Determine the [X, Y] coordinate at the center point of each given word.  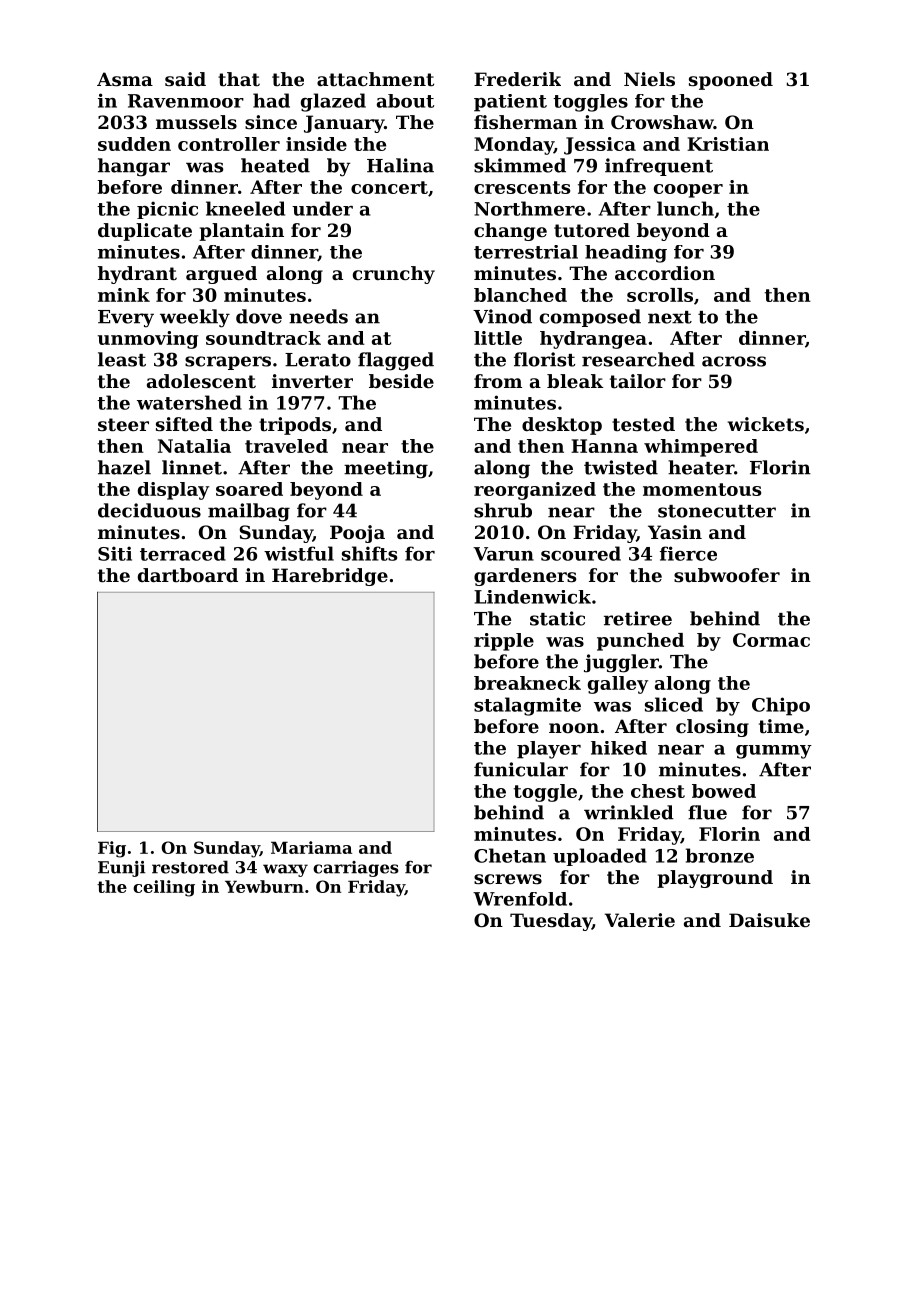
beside [401, 381]
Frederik [517, 79]
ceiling [164, 888]
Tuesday [551, 922]
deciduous [149, 510]
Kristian [728, 144]
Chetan [510, 855]
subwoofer [727, 575]
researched [638, 359]
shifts [369, 553]
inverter [312, 381]
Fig [112, 849]
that [239, 79]
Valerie [639, 920]
